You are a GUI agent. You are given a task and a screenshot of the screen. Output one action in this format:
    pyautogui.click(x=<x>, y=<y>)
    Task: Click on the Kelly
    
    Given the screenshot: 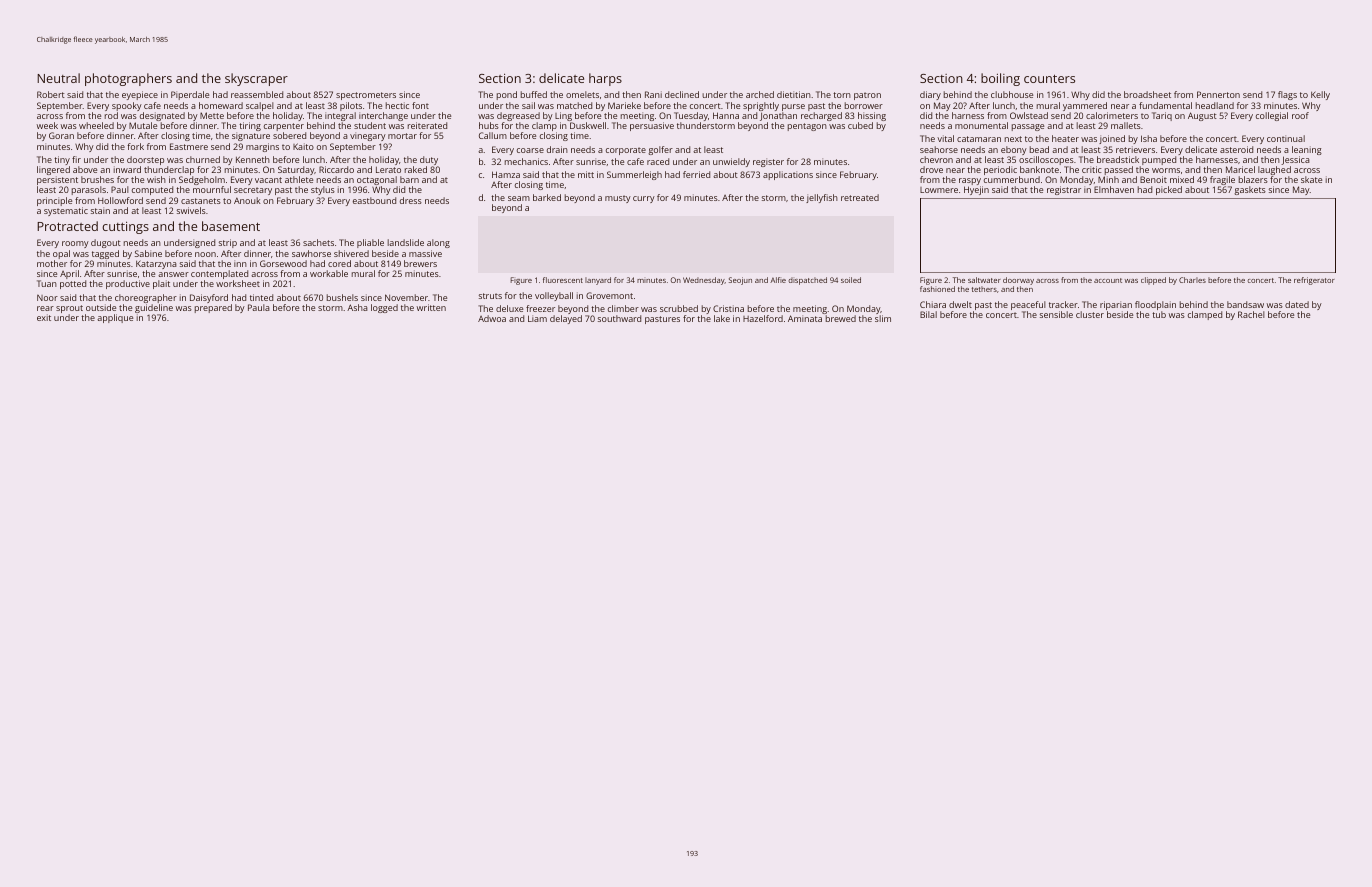 What is the action you would take?
    pyautogui.click(x=1320, y=95)
